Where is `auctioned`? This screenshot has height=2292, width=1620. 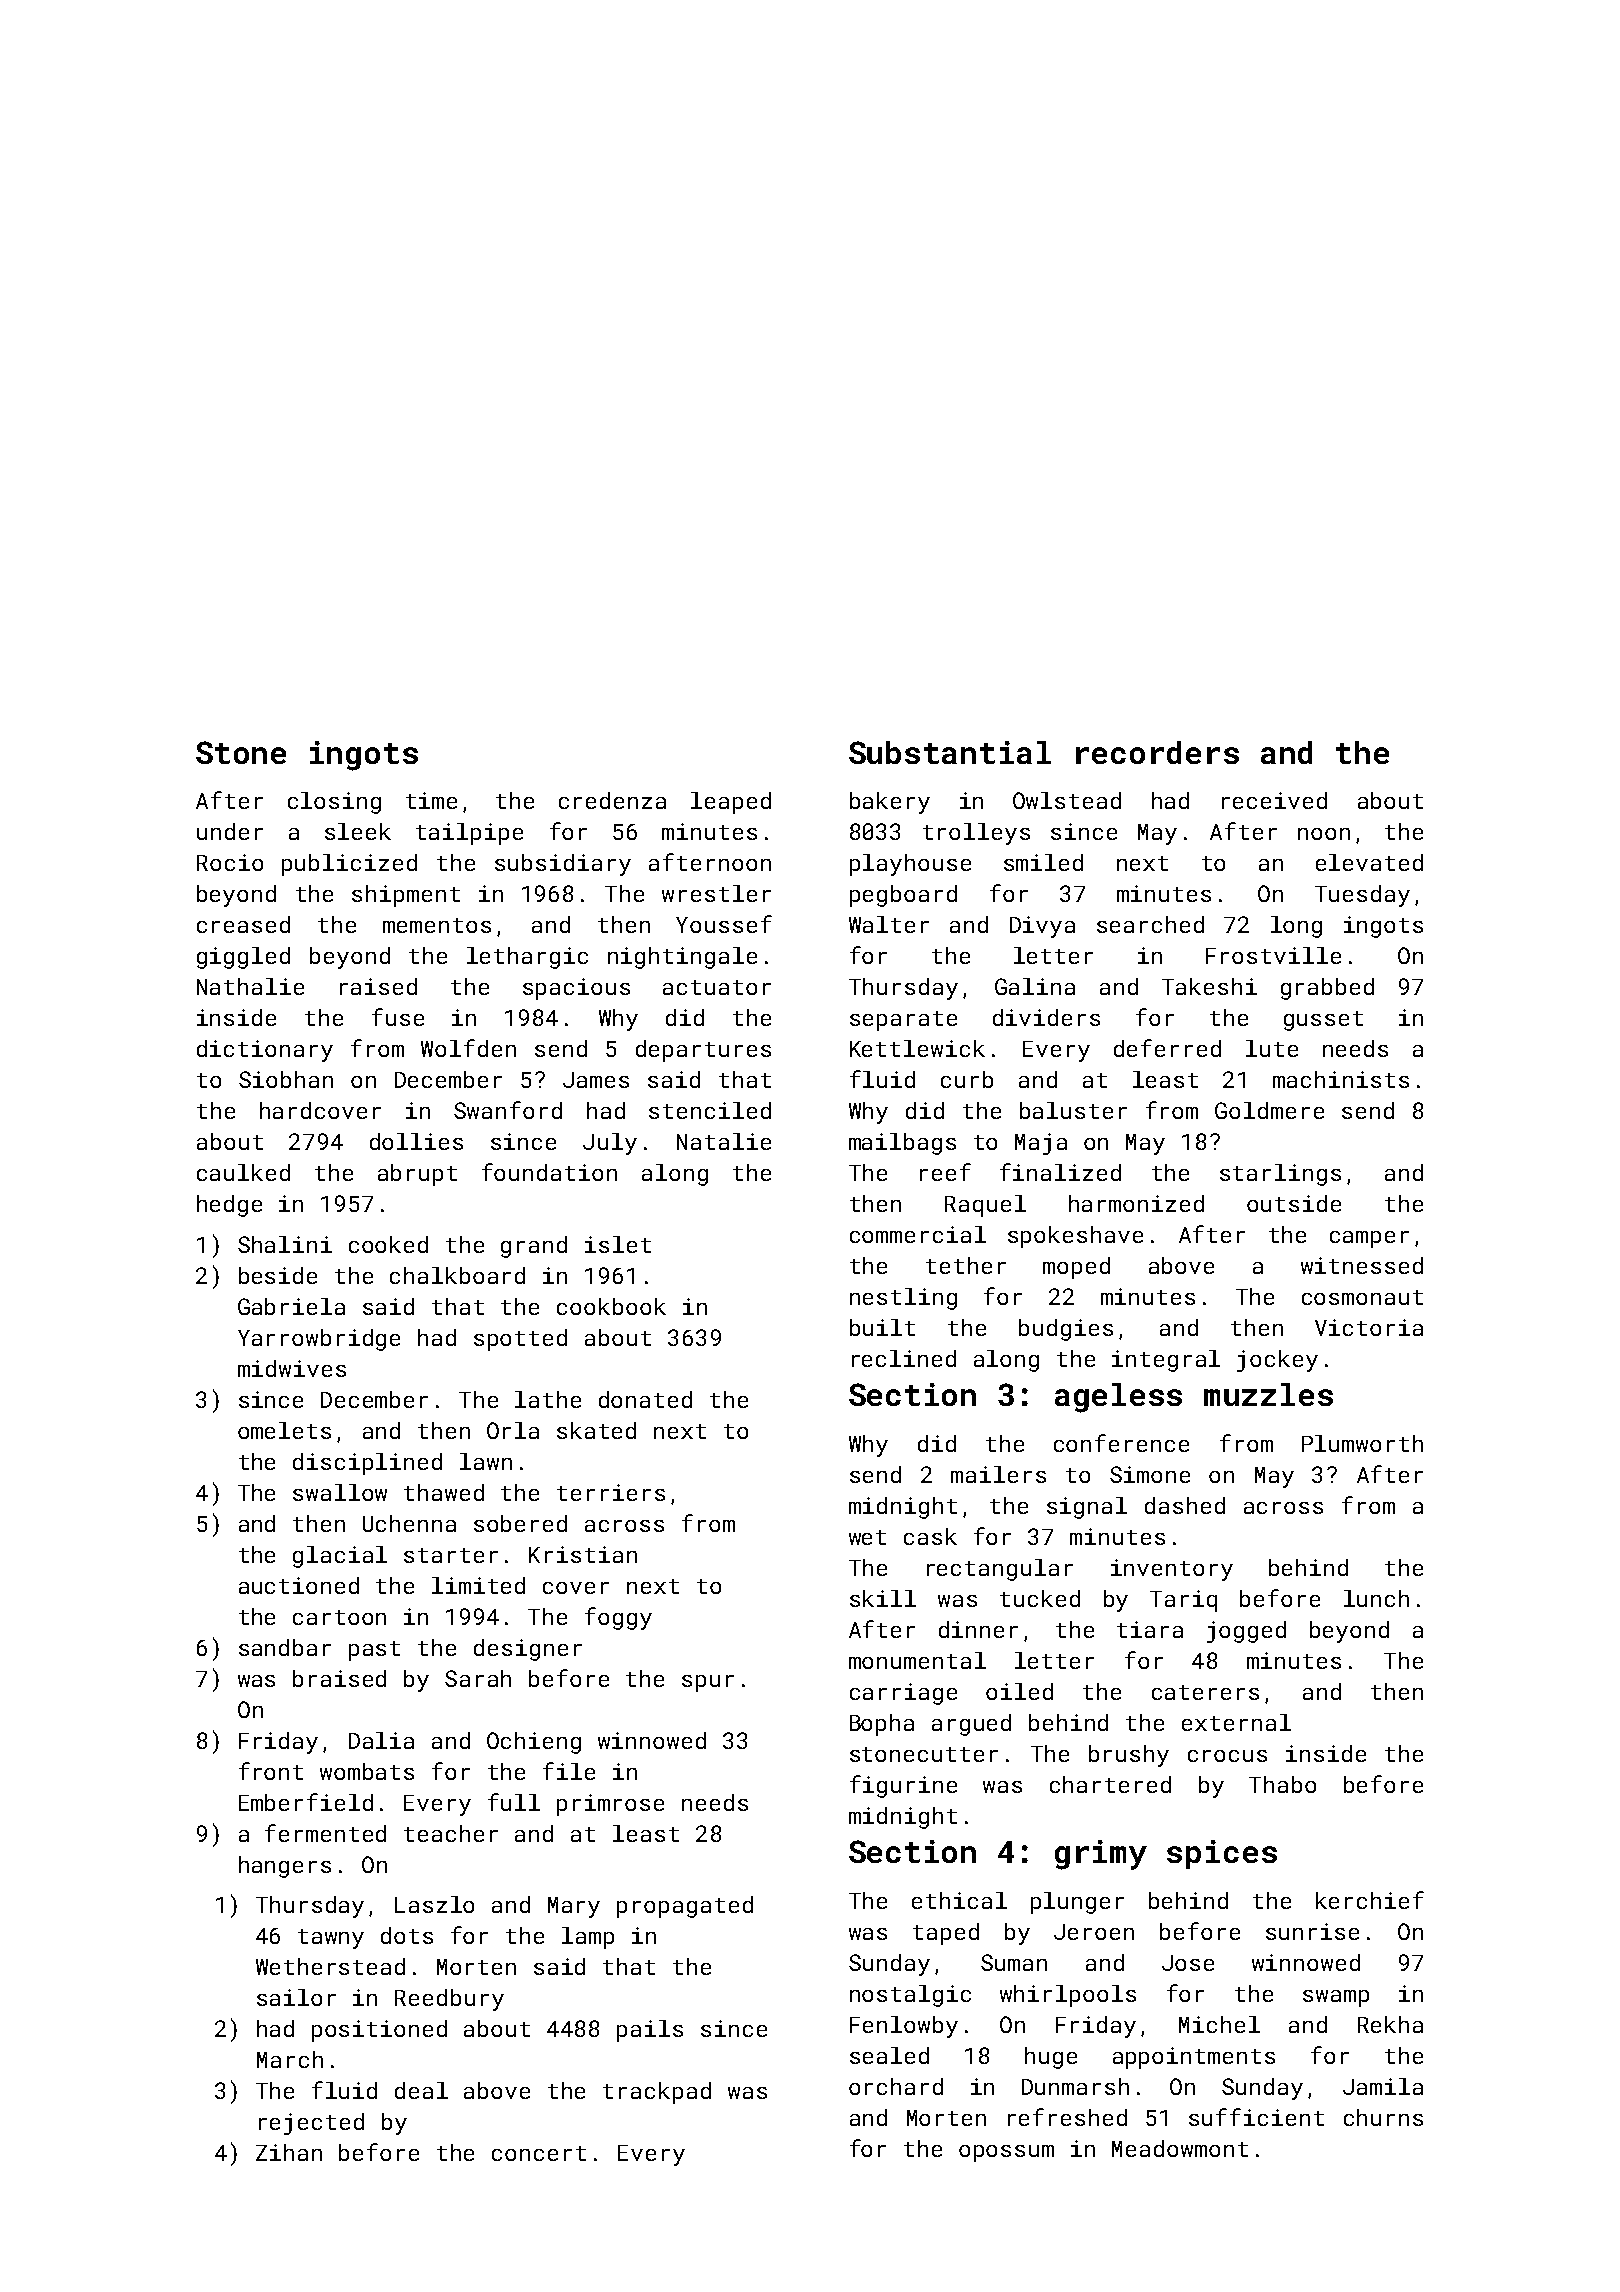 auctioned is located at coordinates (299, 1585).
